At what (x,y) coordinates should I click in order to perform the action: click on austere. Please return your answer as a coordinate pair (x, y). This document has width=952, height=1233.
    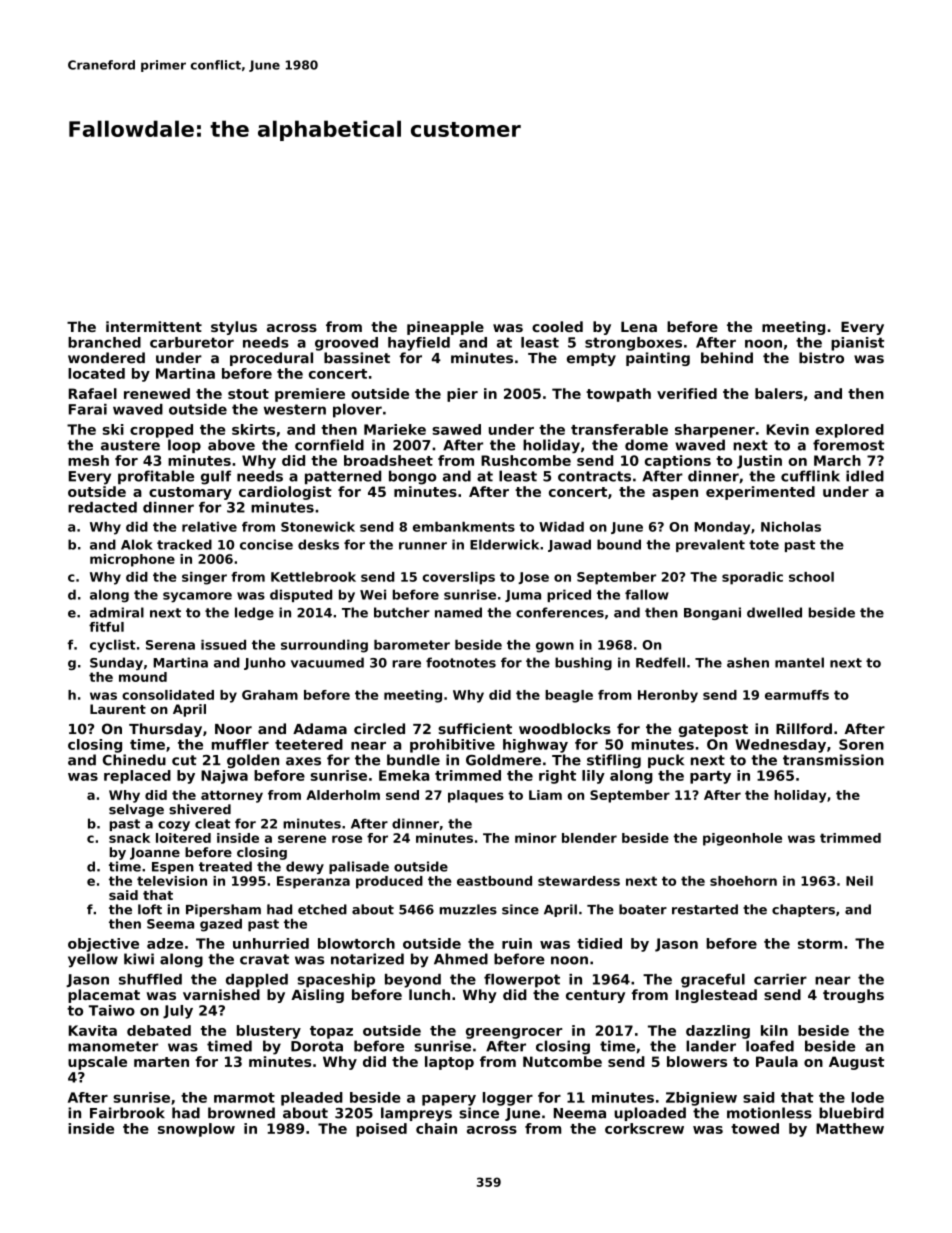
    Looking at the image, I should click on (130, 445).
